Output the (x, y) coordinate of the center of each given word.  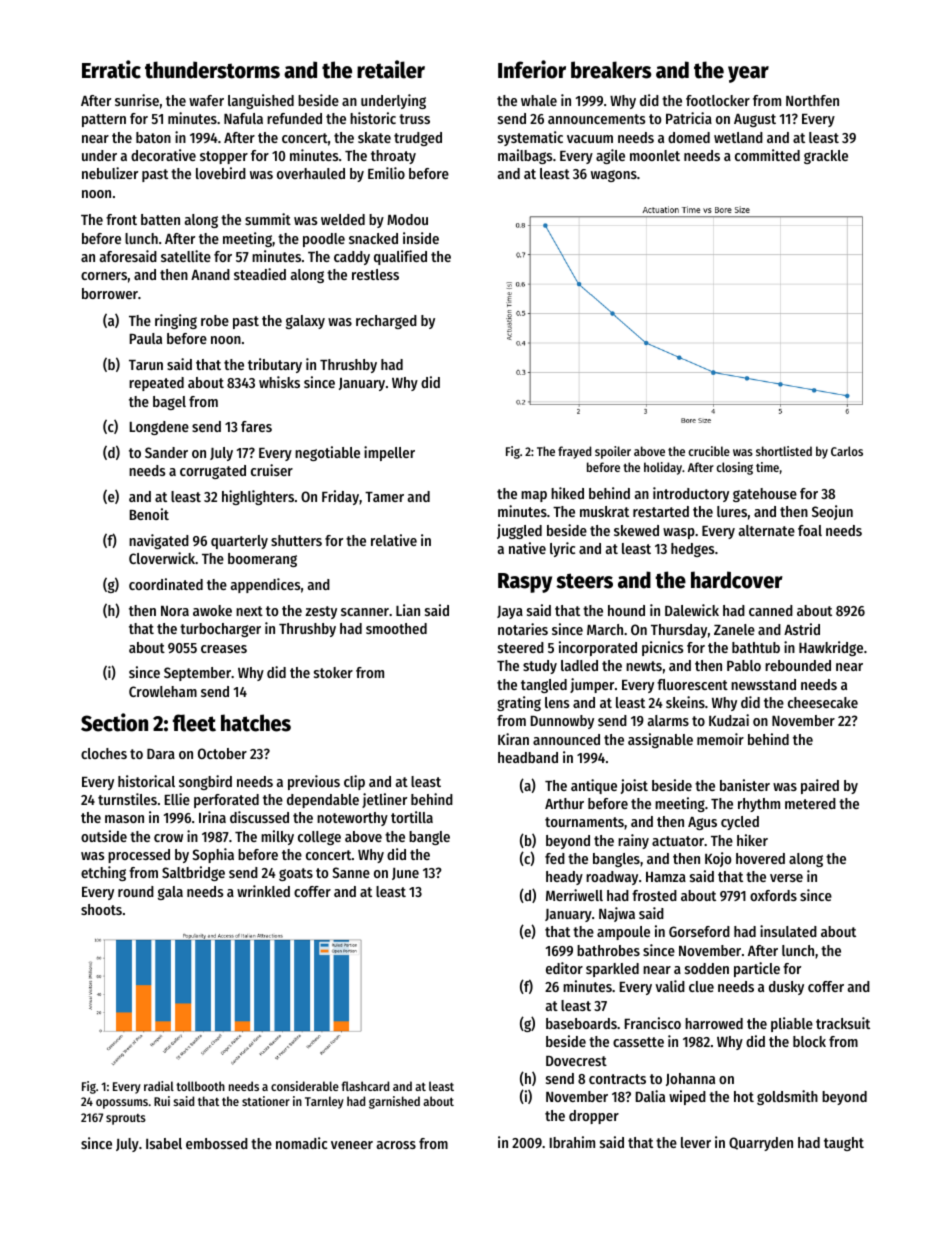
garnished (394, 1102)
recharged (386, 322)
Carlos (847, 451)
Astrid (802, 629)
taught (844, 1144)
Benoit (149, 514)
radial (159, 1086)
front (121, 219)
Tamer (384, 497)
